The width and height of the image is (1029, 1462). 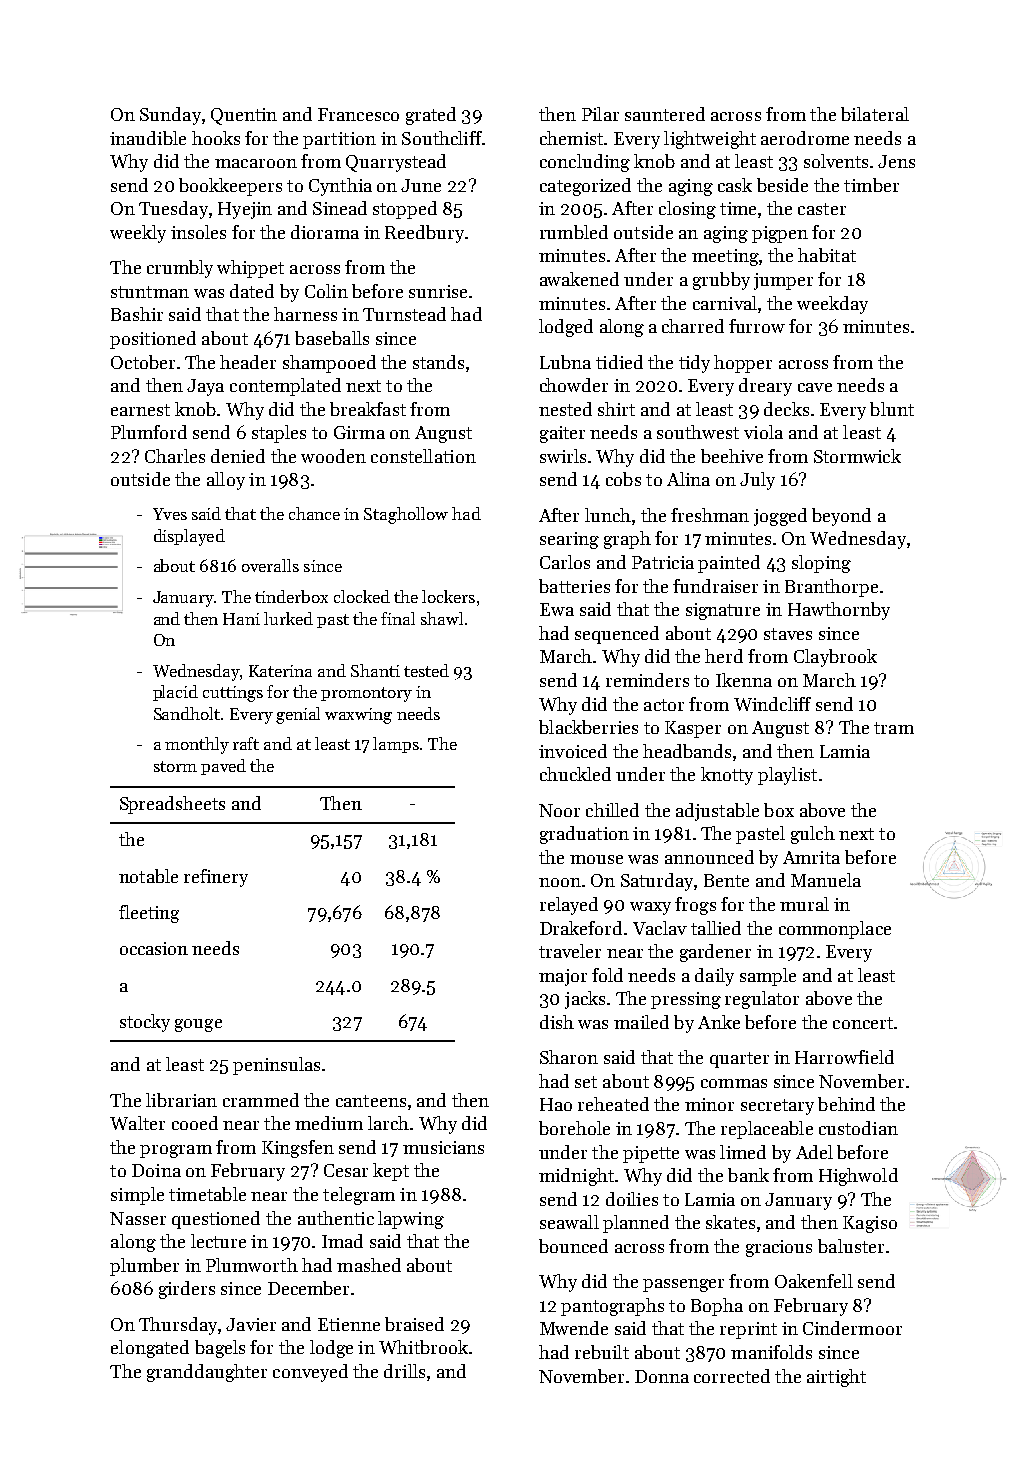 I want to click on Harrowfield, so click(x=844, y=1057).
